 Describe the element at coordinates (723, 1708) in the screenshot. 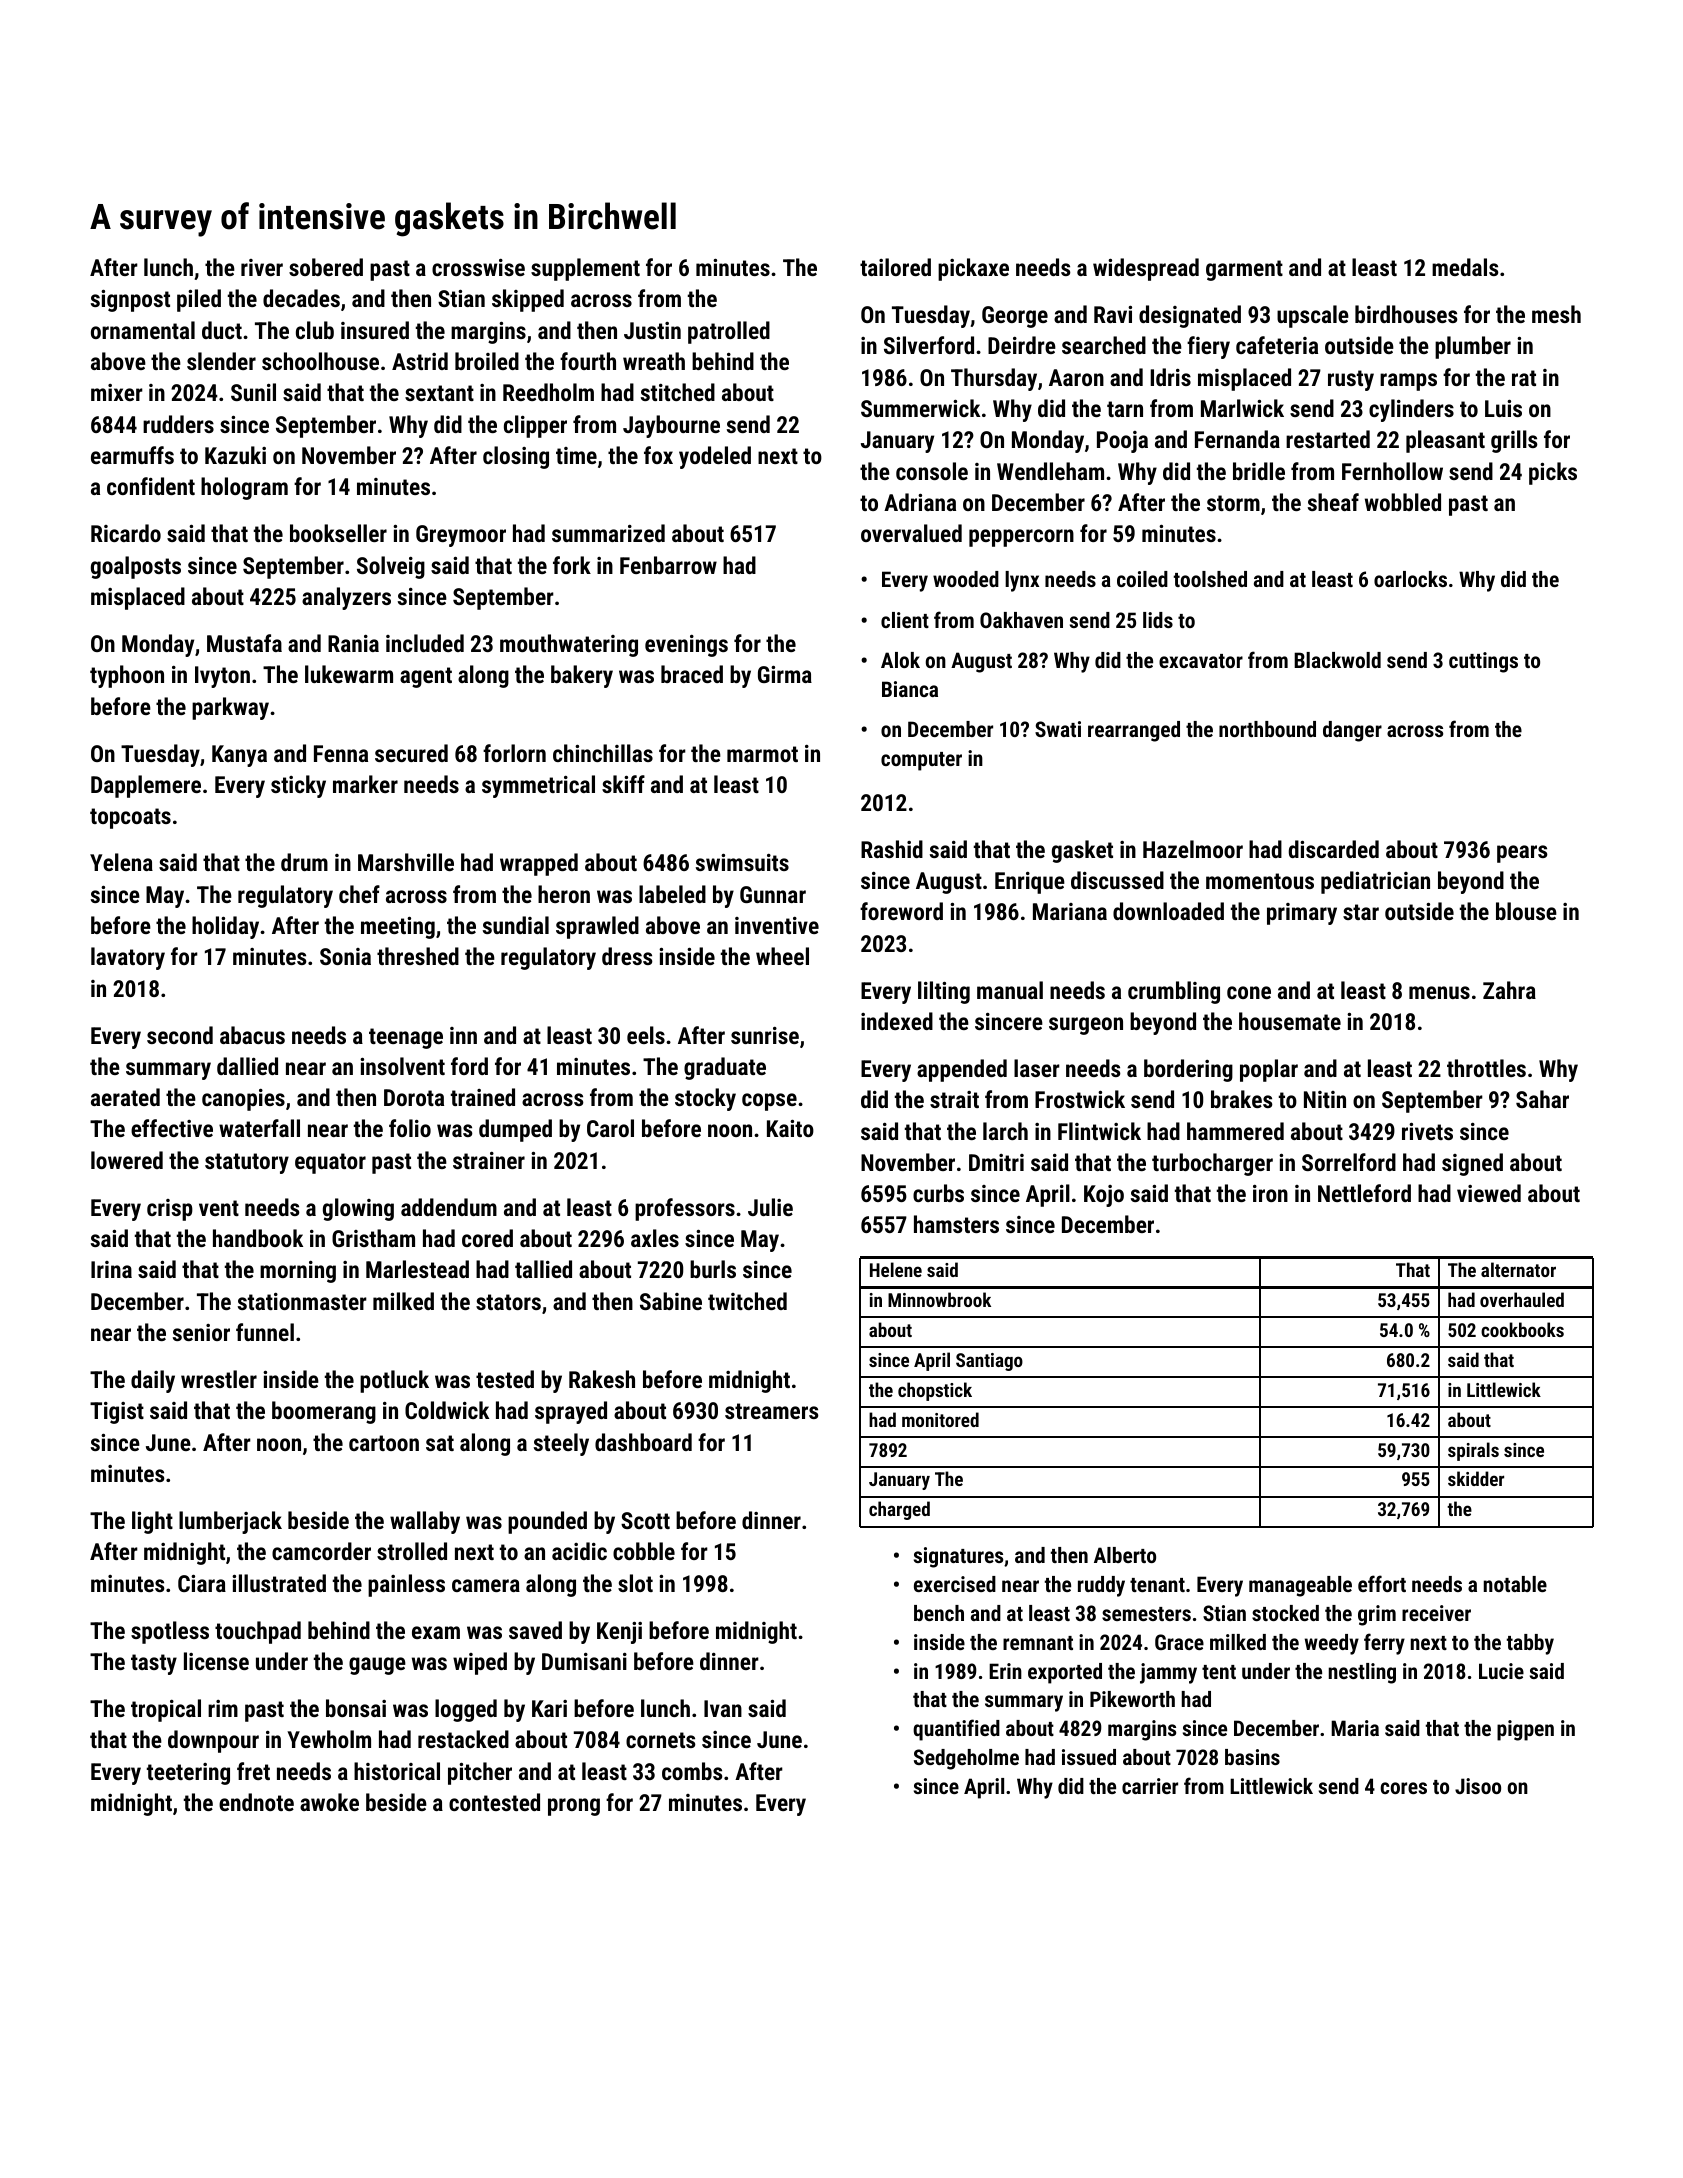

I see `Ivan` at that location.
